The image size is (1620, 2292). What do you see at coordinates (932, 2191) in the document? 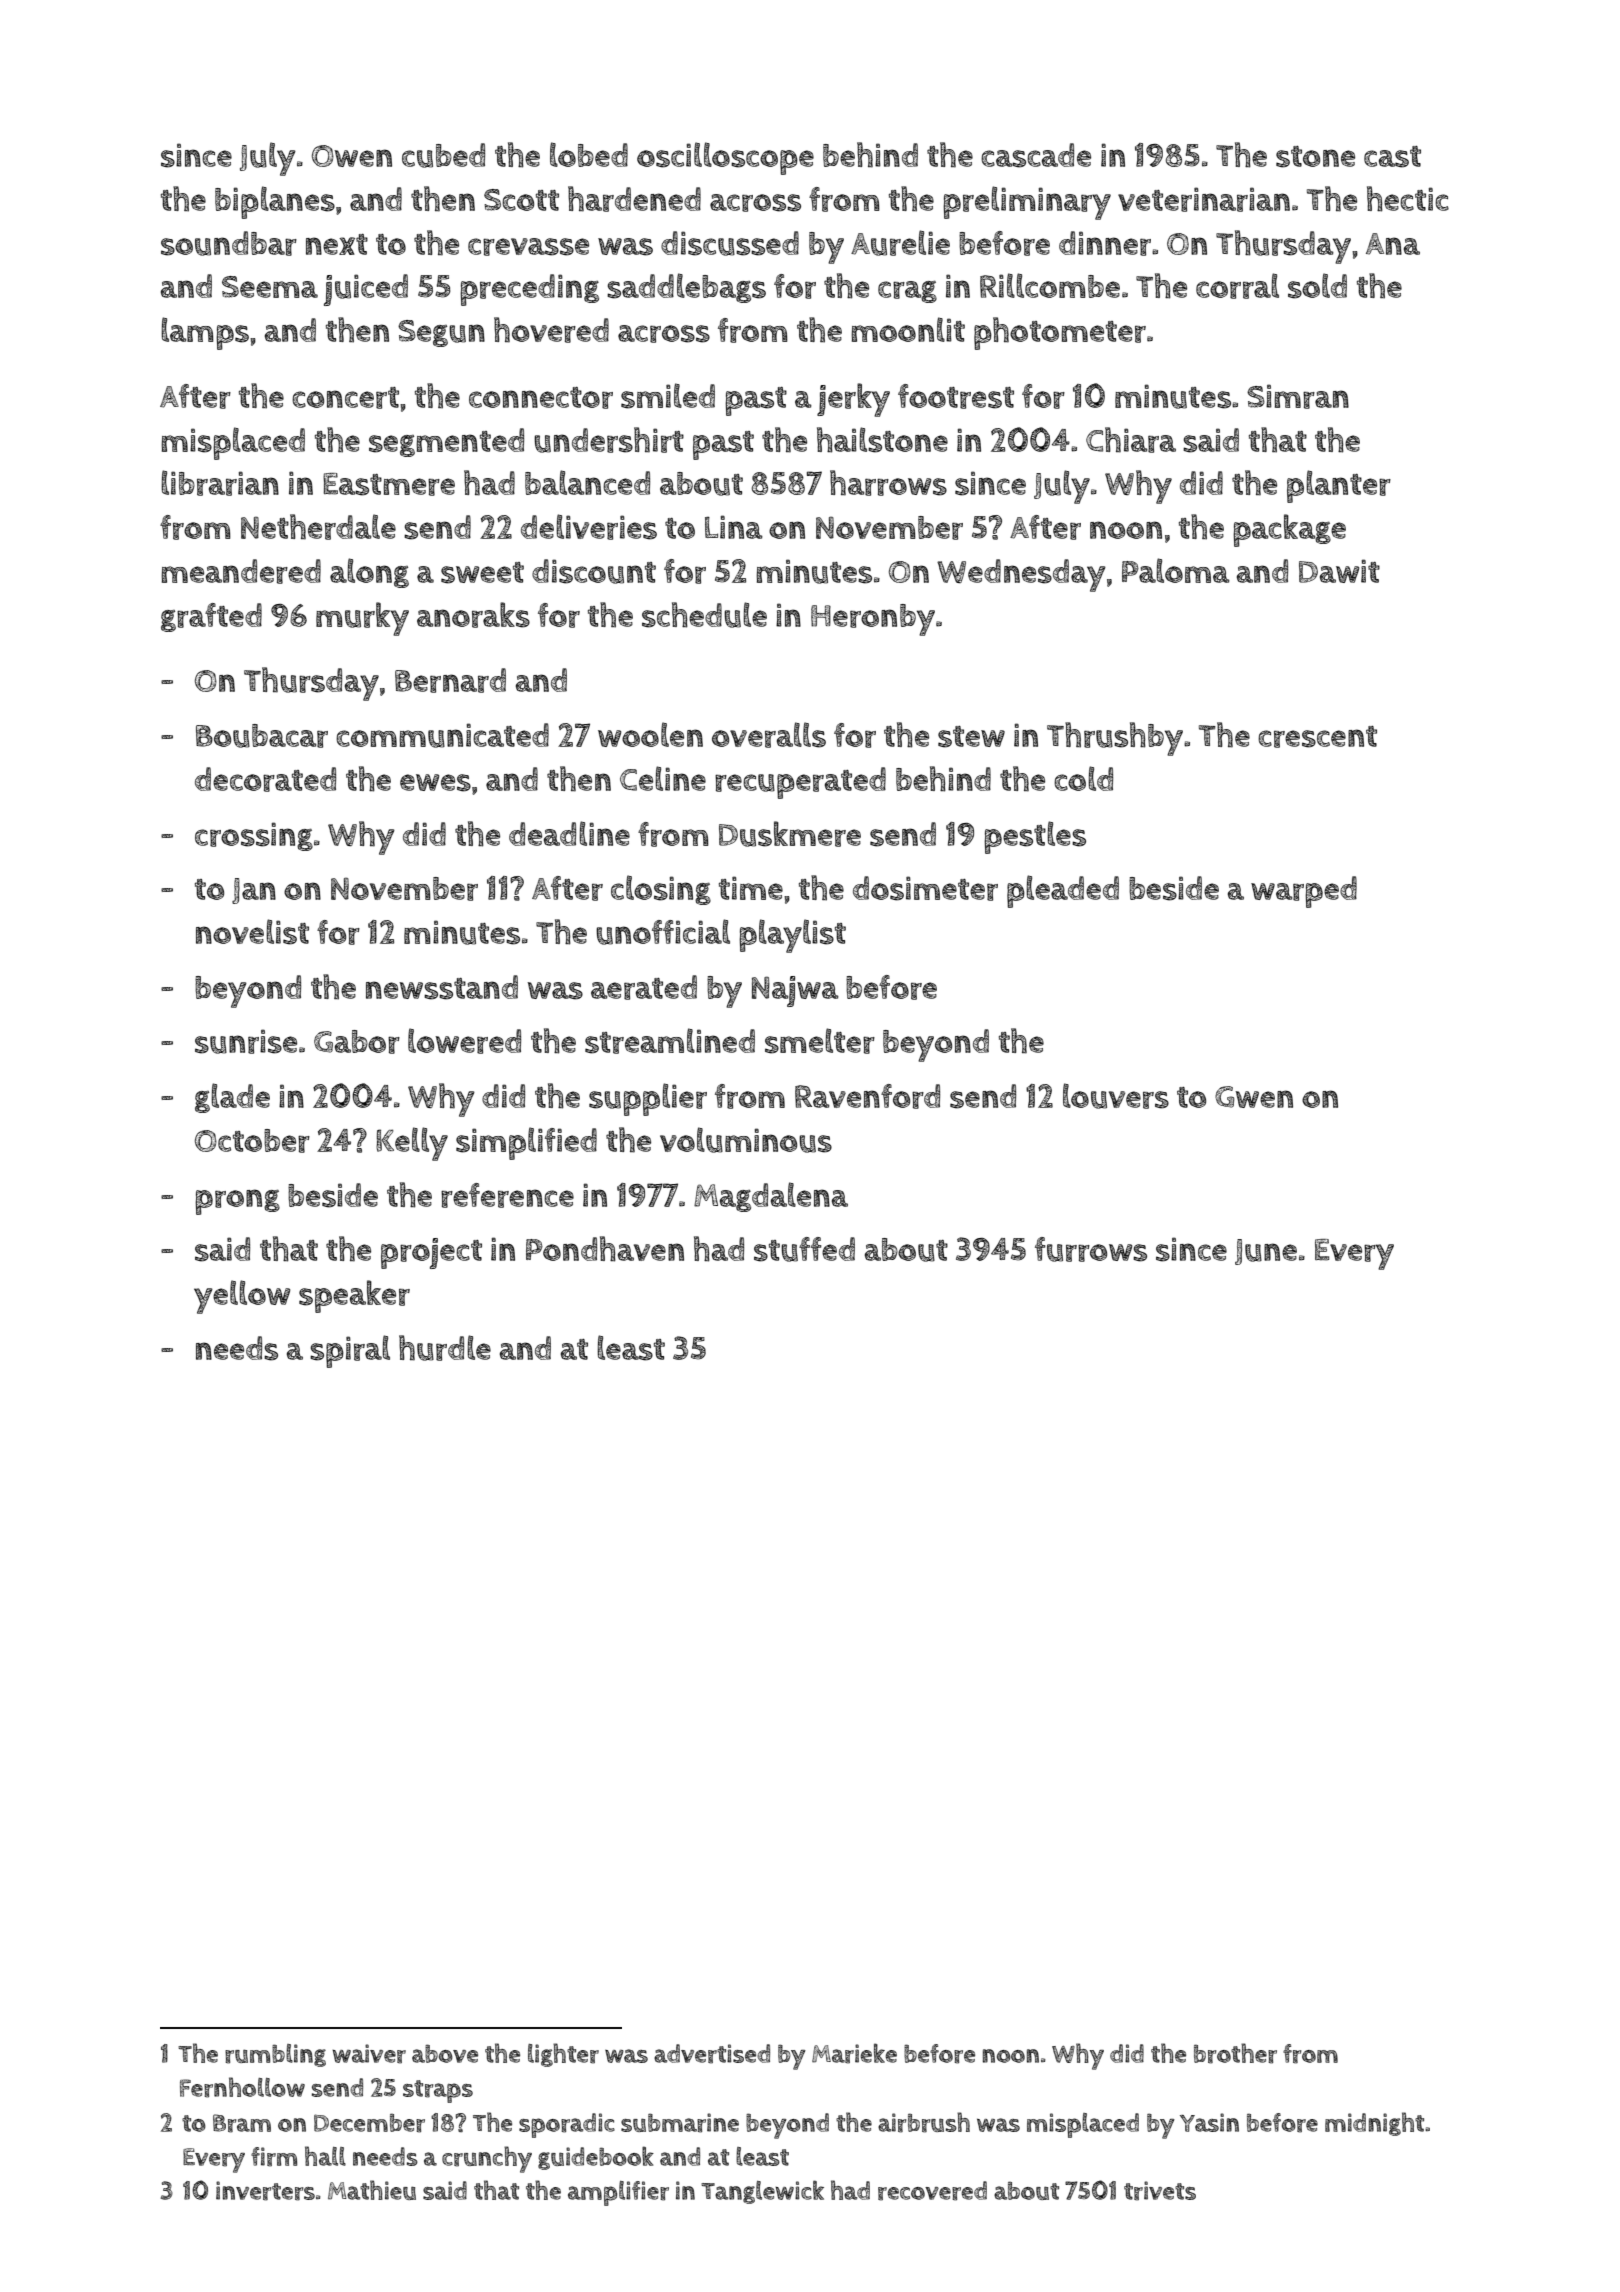
I see `recovered` at bounding box center [932, 2191].
